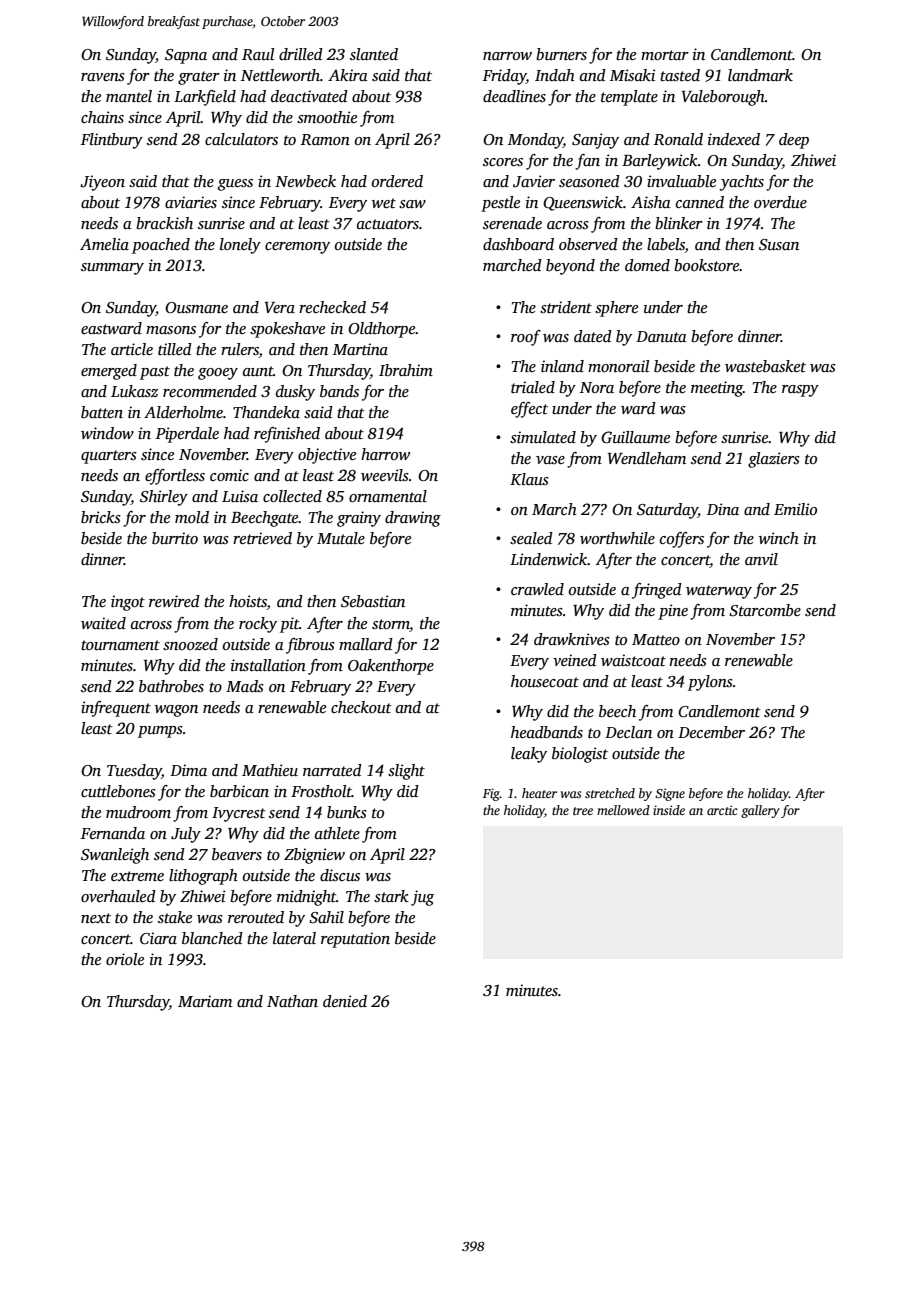 The width and height of the document is (924, 1308). Describe the element at coordinates (760, 75) in the document. I see `landmark` at that location.
